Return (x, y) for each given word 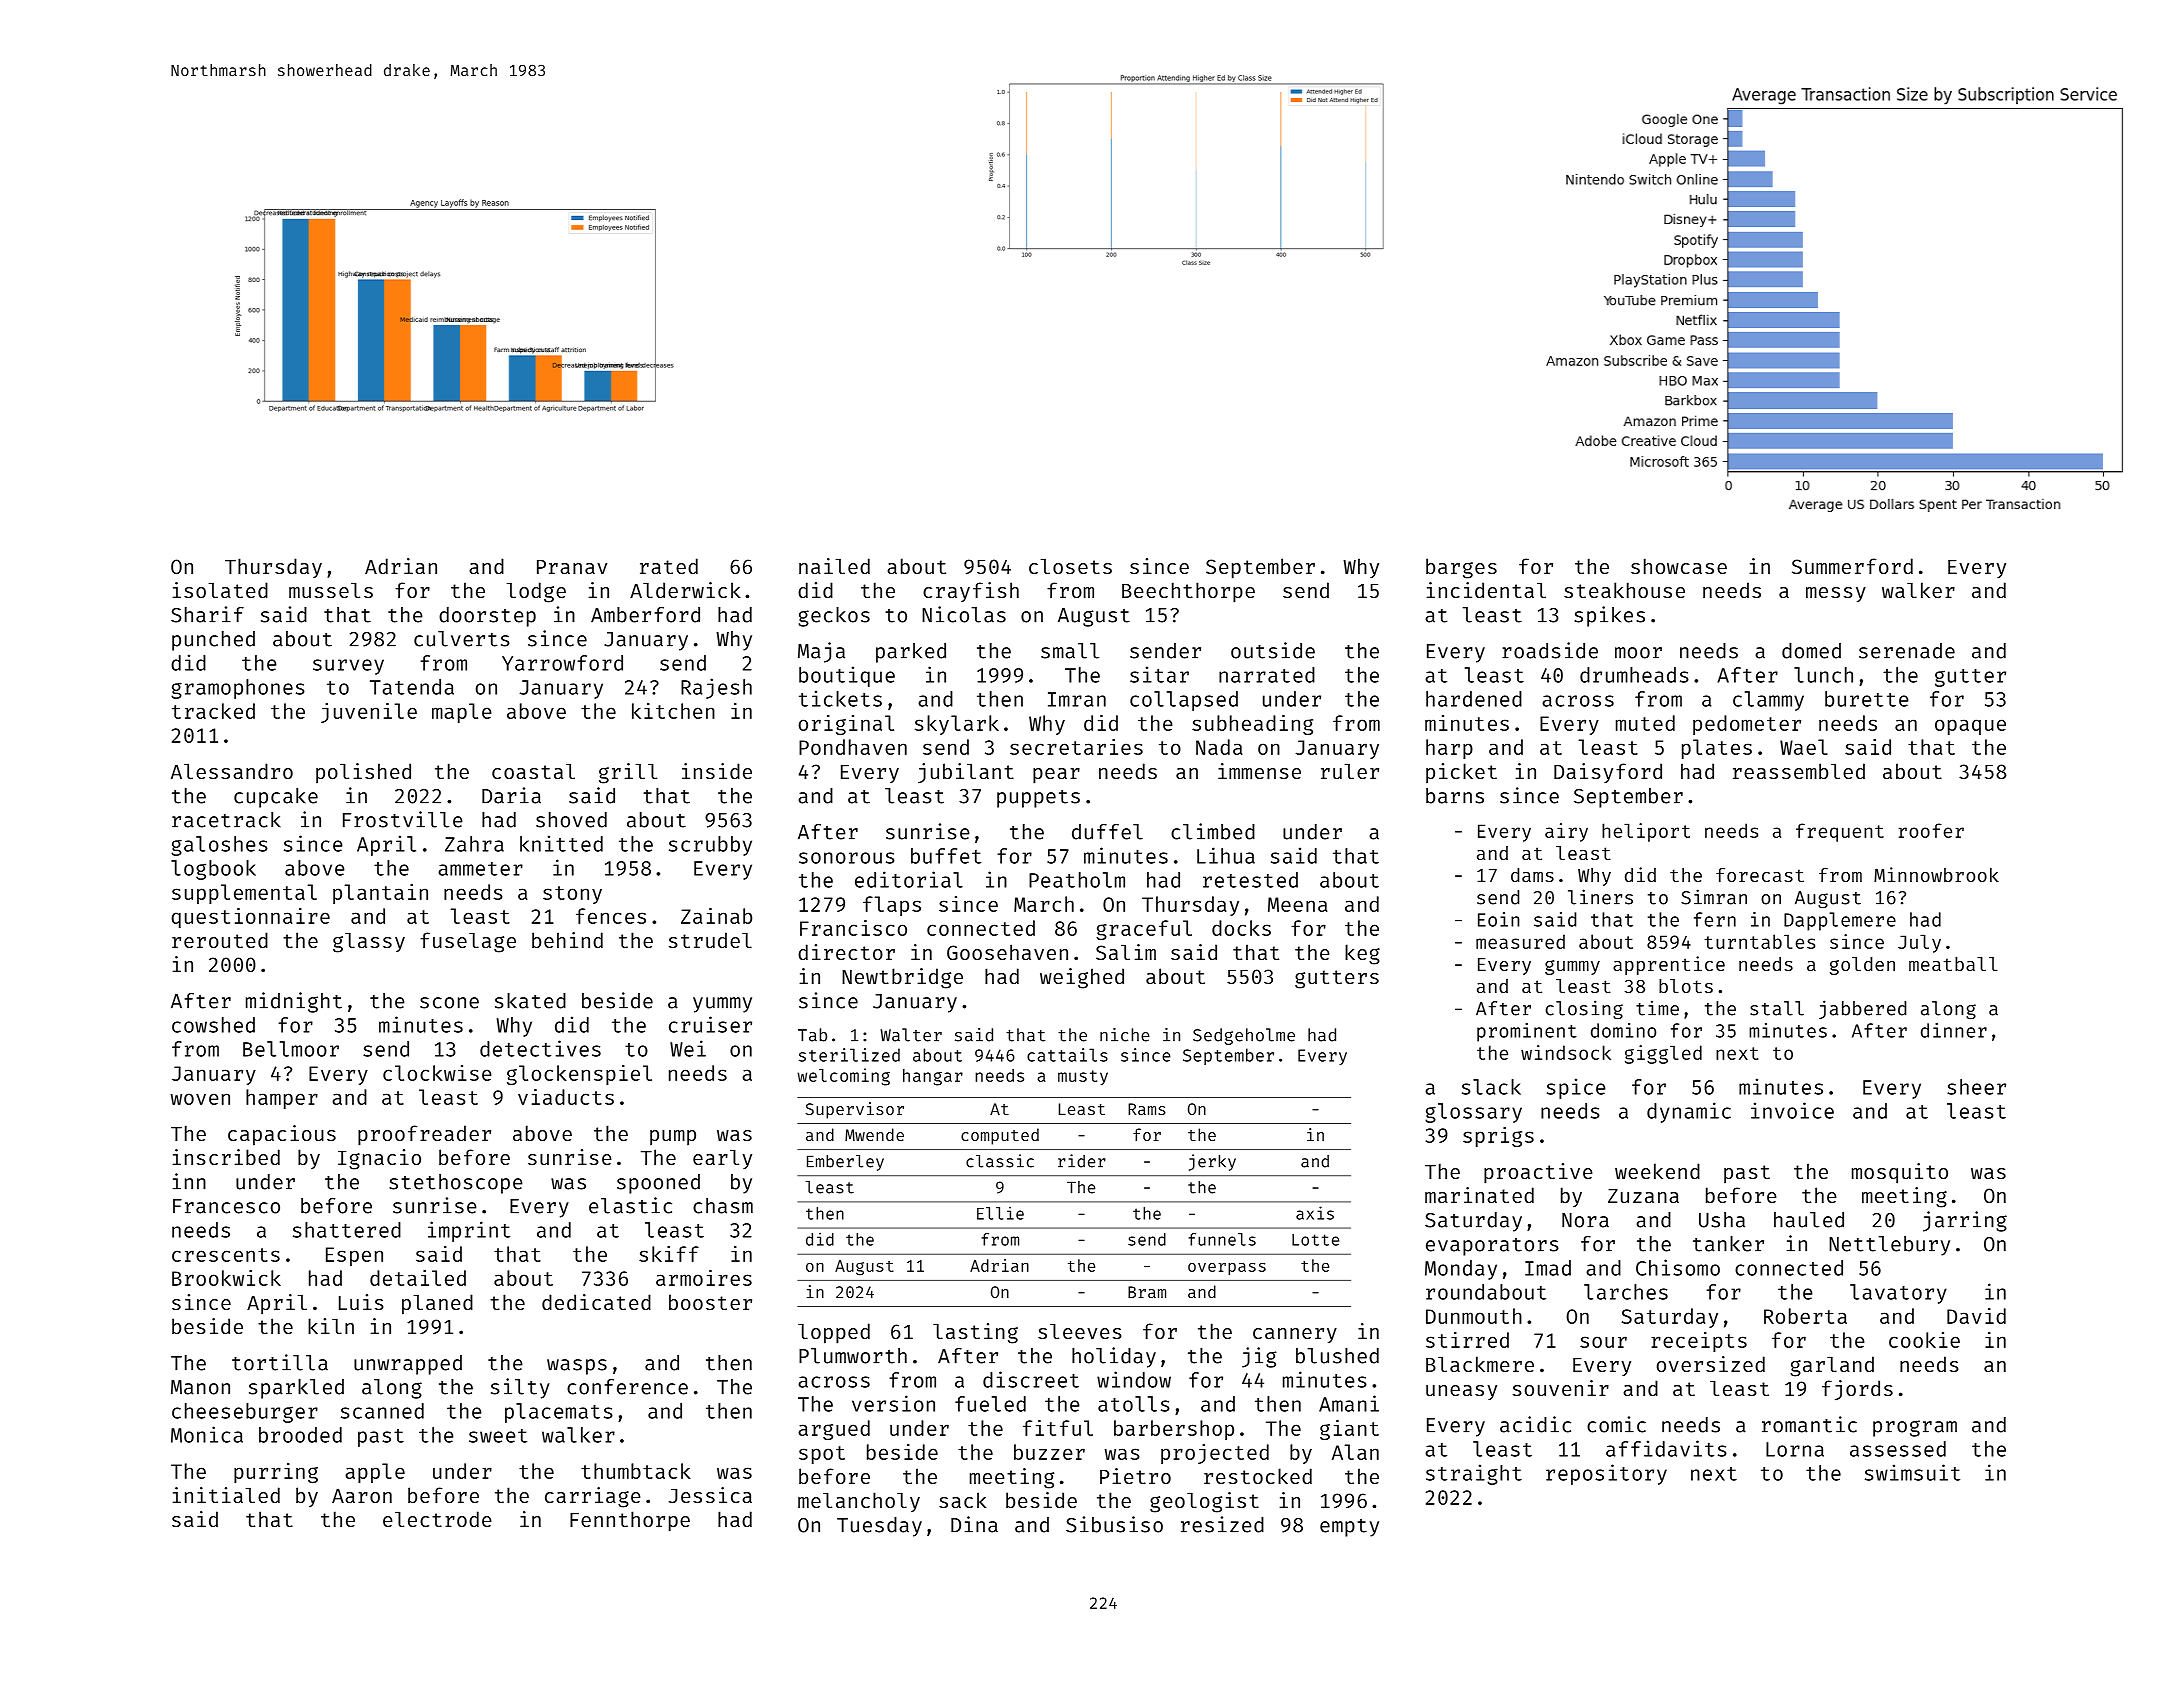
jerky (1212, 1162)
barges (1461, 568)
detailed (418, 1278)
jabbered (1862, 1009)
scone (449, 1003)
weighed (1082, 978)
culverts (462, 639)
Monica (207, 1434)
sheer (1976, 1087)
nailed (834, 566)
